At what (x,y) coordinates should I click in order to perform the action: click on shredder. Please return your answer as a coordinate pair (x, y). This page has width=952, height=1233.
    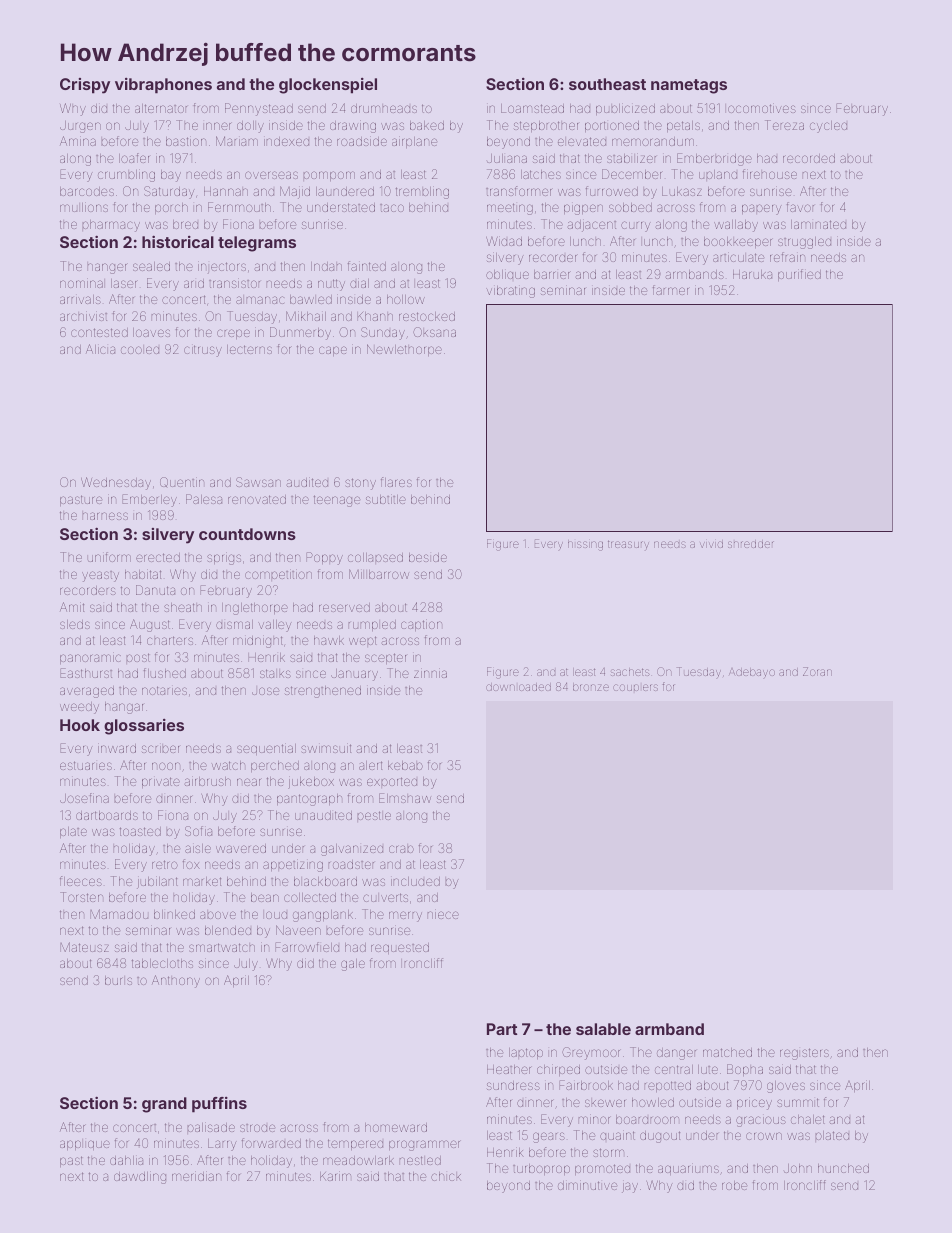
    Looking at the image, I should click on (751, 544).
